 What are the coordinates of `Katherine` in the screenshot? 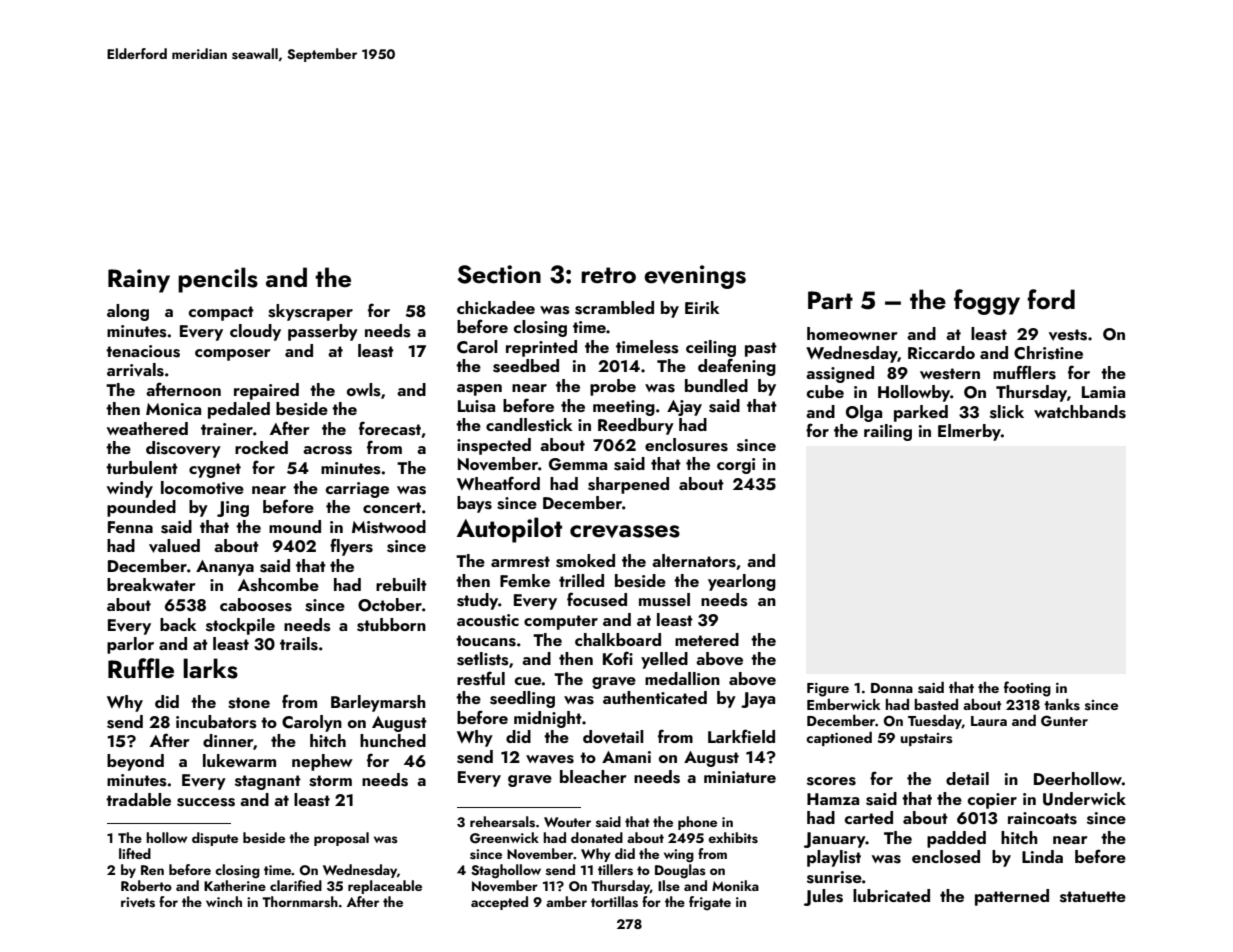 It's located at (235, 885).
